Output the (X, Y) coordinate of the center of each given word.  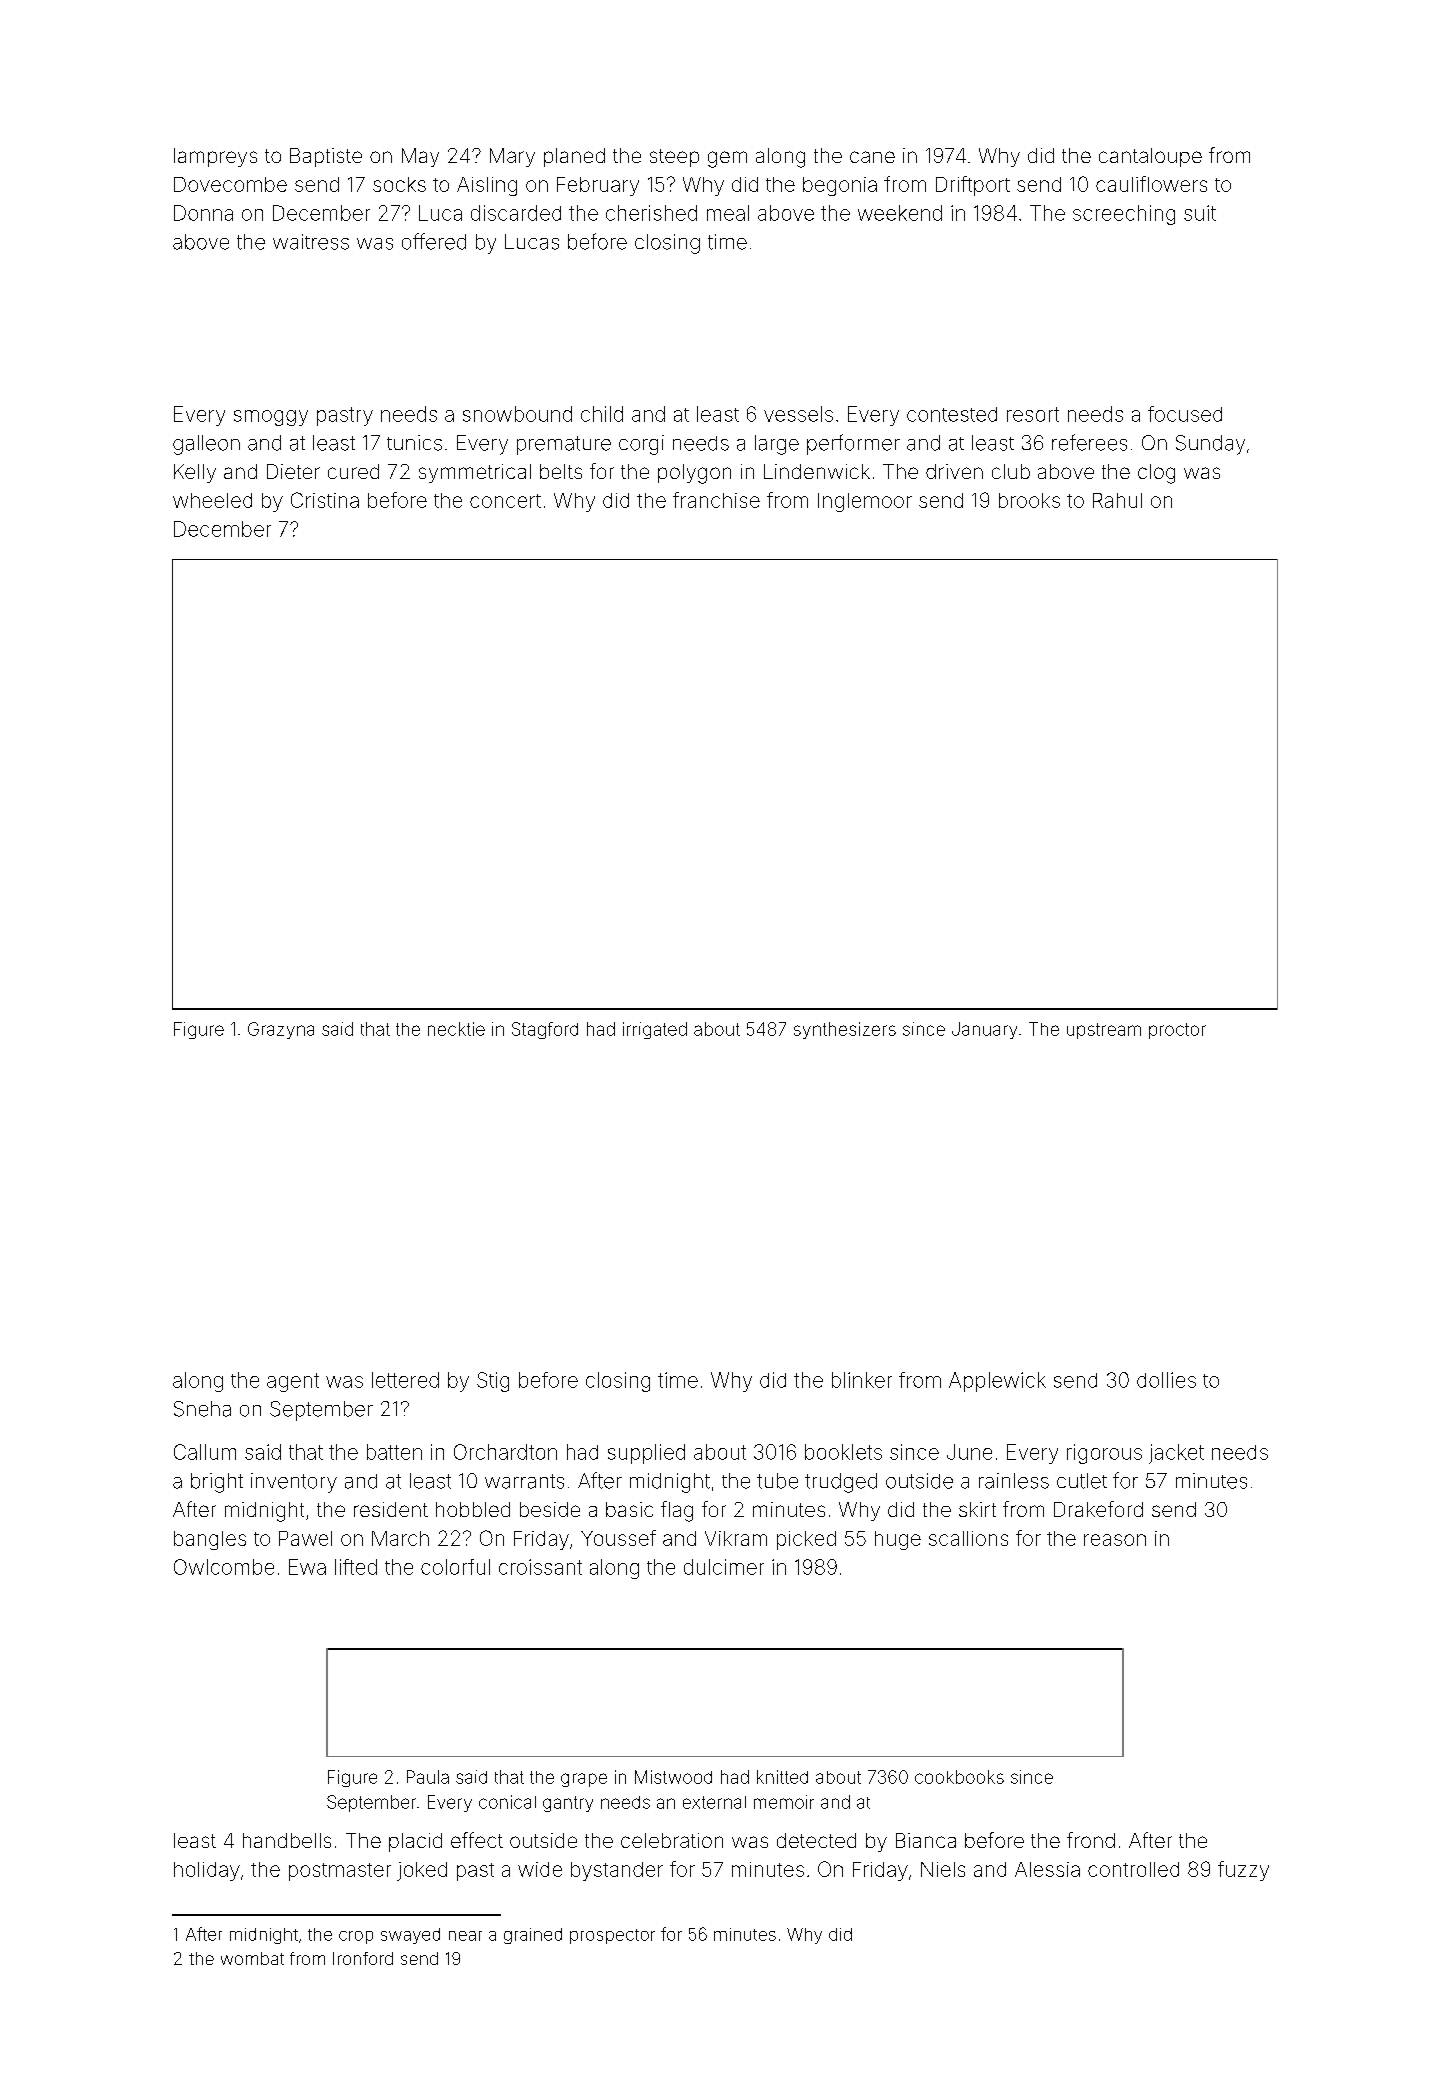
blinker (862, 1380)
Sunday (1210, 445)
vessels (798, 414)
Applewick (997, 1382)
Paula (428, 1777)
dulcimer (724, 1567)
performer (853, 444)
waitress (311, 242)
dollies (1166, 1380)
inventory (294, 1483)
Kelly (195, 473)
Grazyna (281, 1030)
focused (1185, 414)
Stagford (545, 1030)
